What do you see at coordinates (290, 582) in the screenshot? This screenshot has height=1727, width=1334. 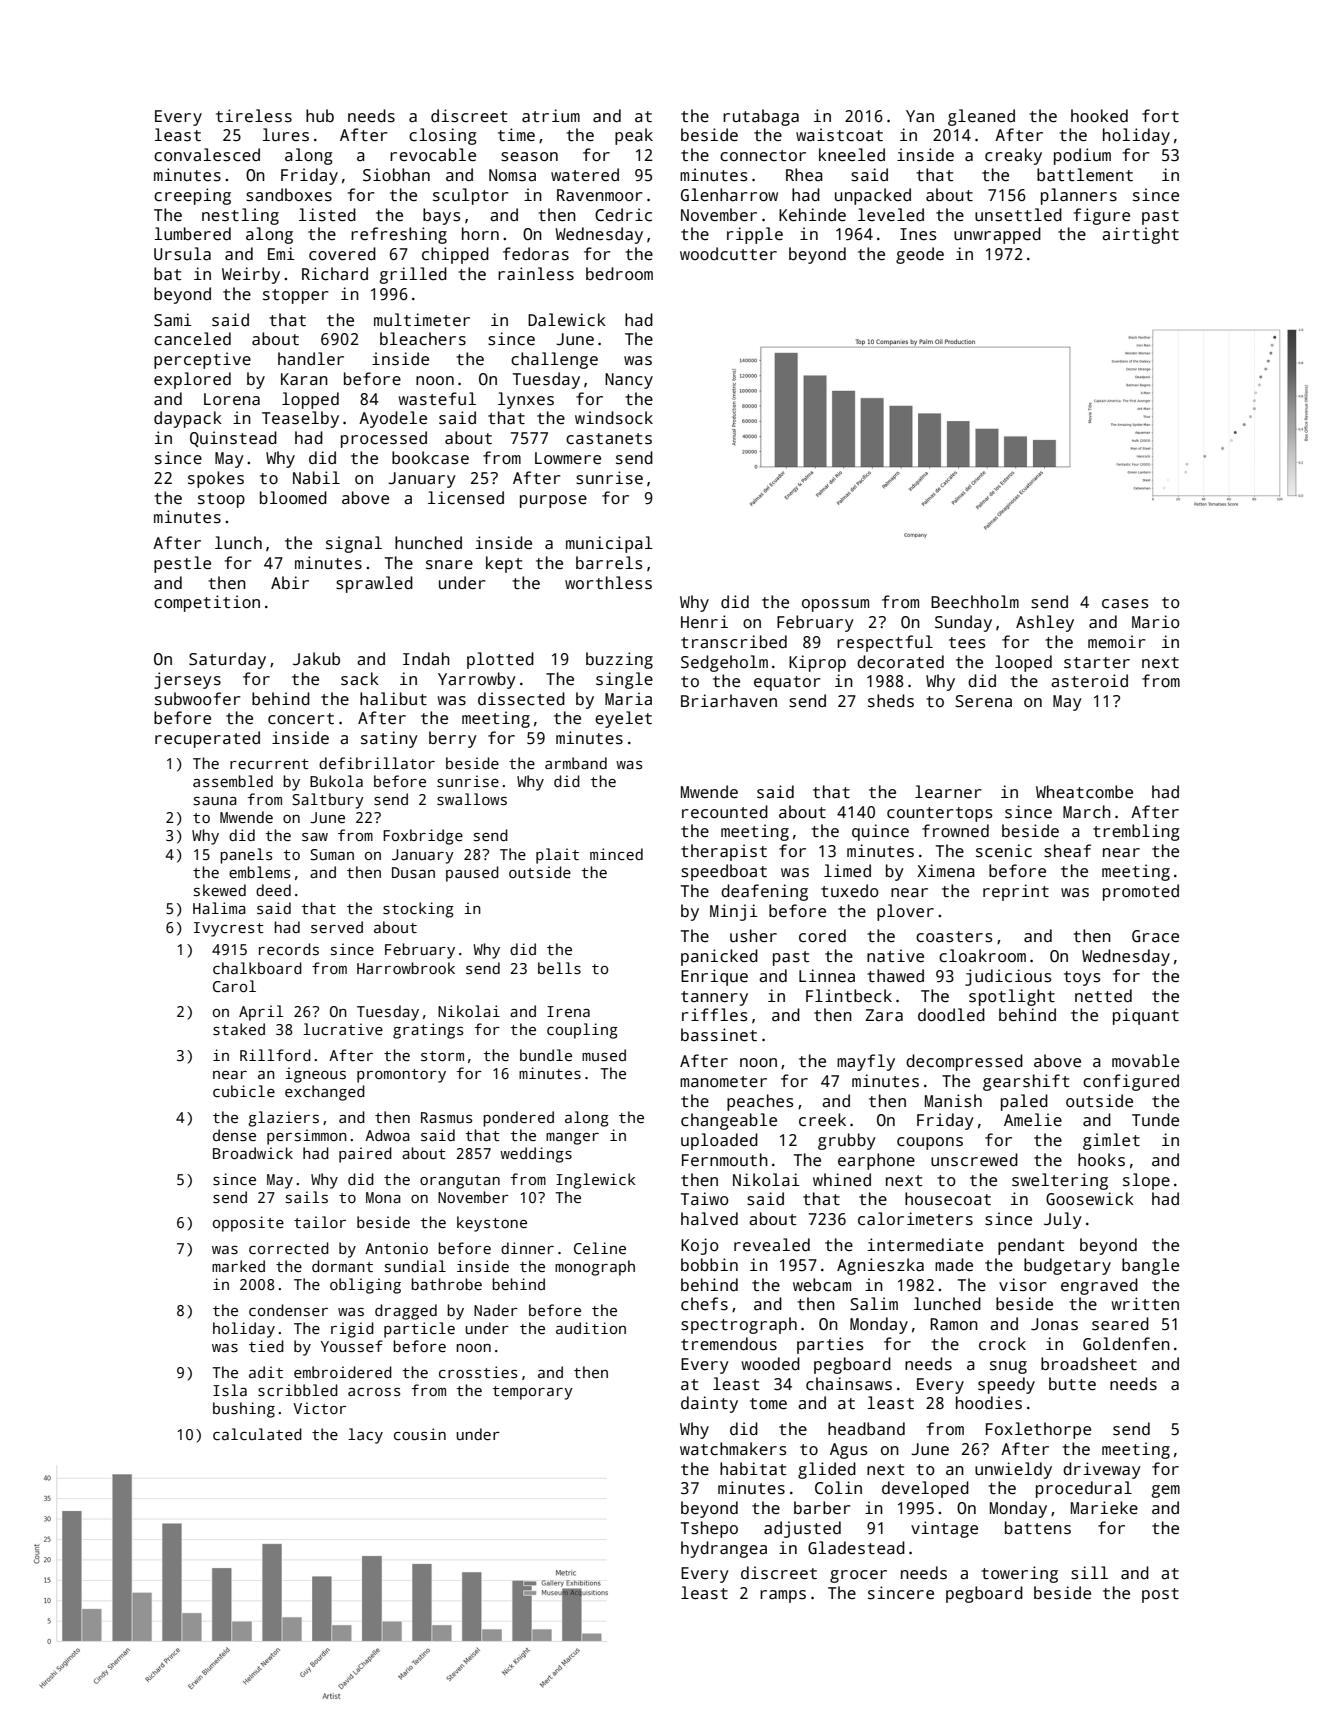 I see `Abir` at bounding box center [290, 582].
